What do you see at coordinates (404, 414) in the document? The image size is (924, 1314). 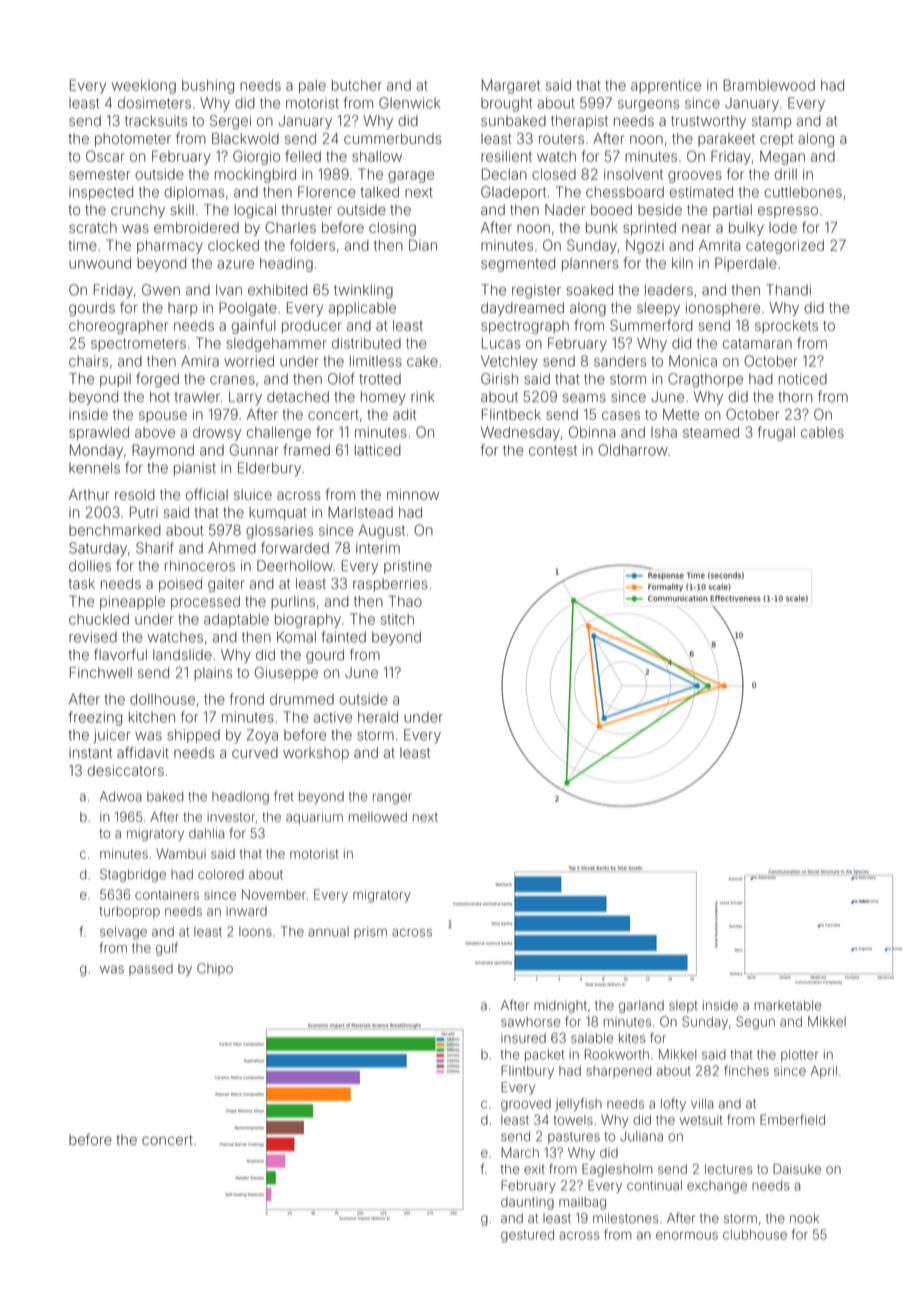 I see `adit` at bounding box center [404, 414].
